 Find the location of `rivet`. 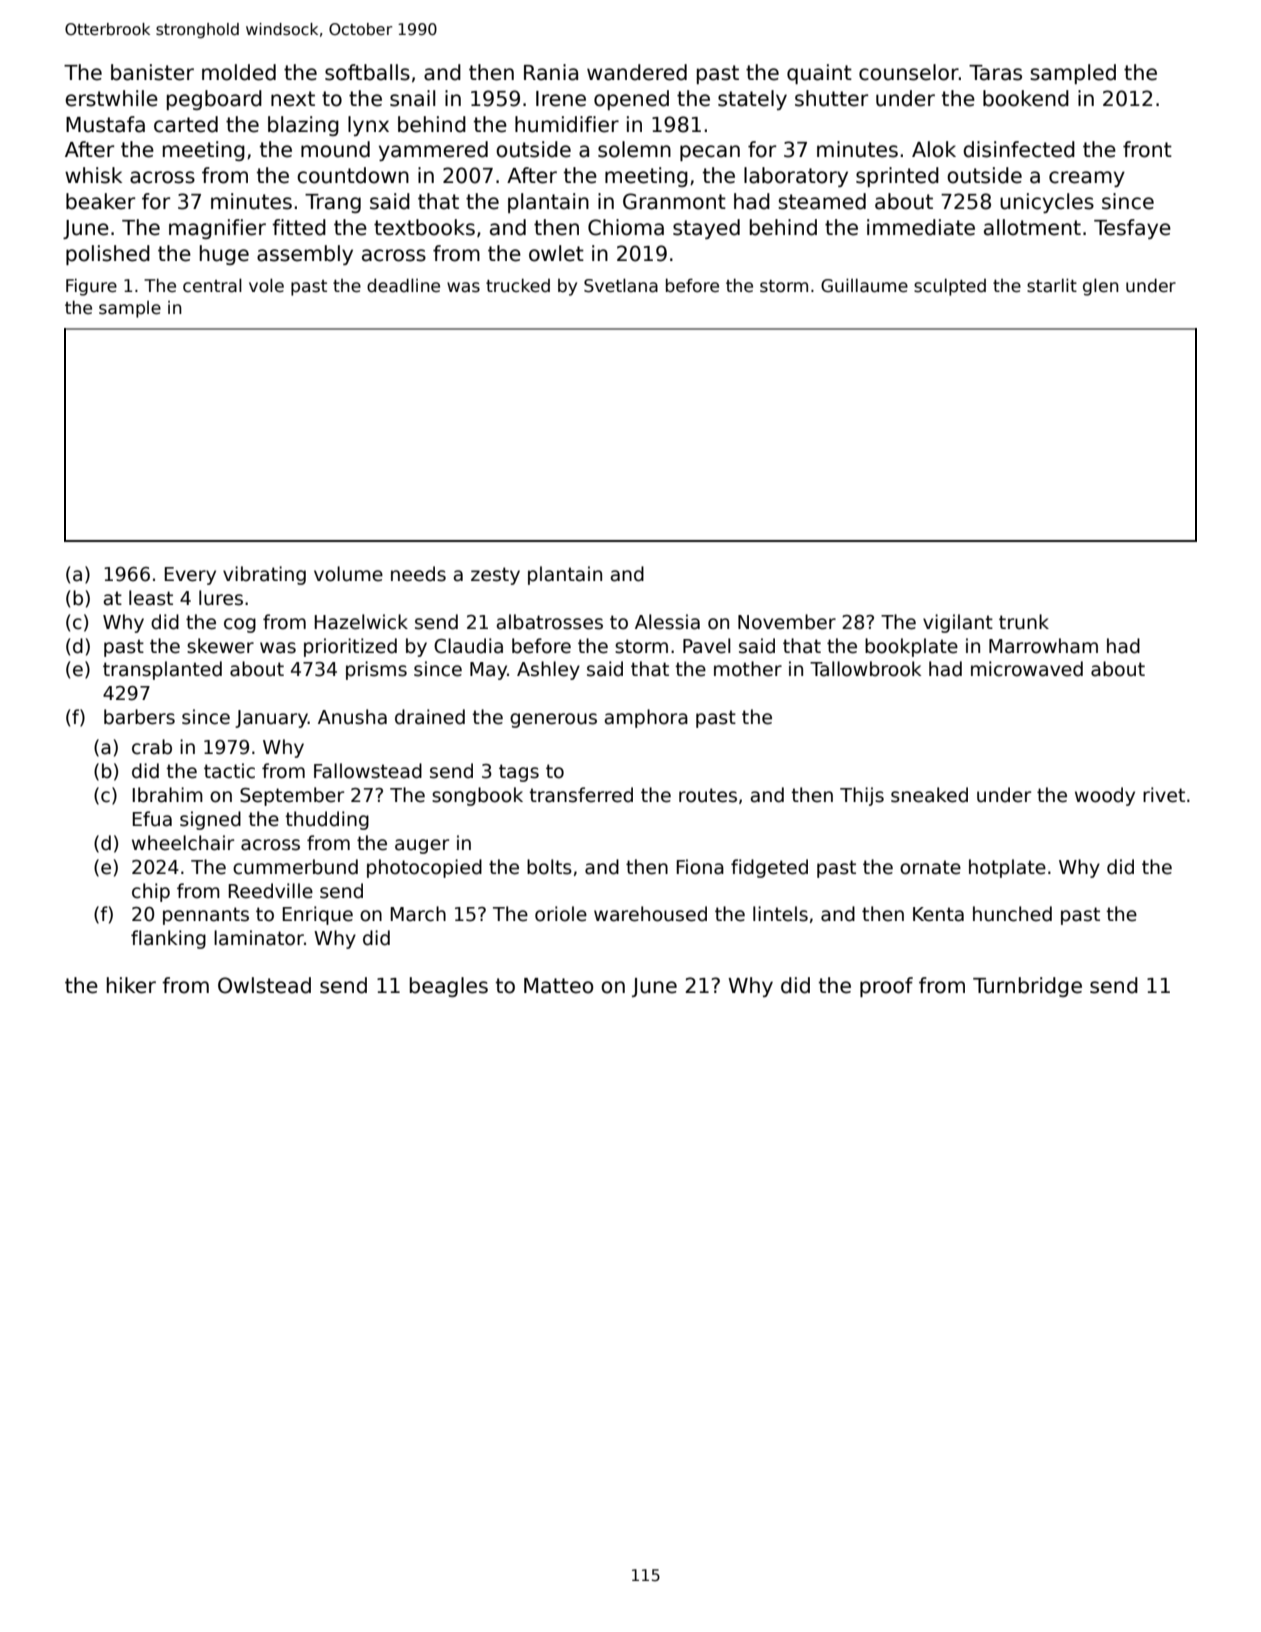

rivet is located at coordinates (1164, 795).
